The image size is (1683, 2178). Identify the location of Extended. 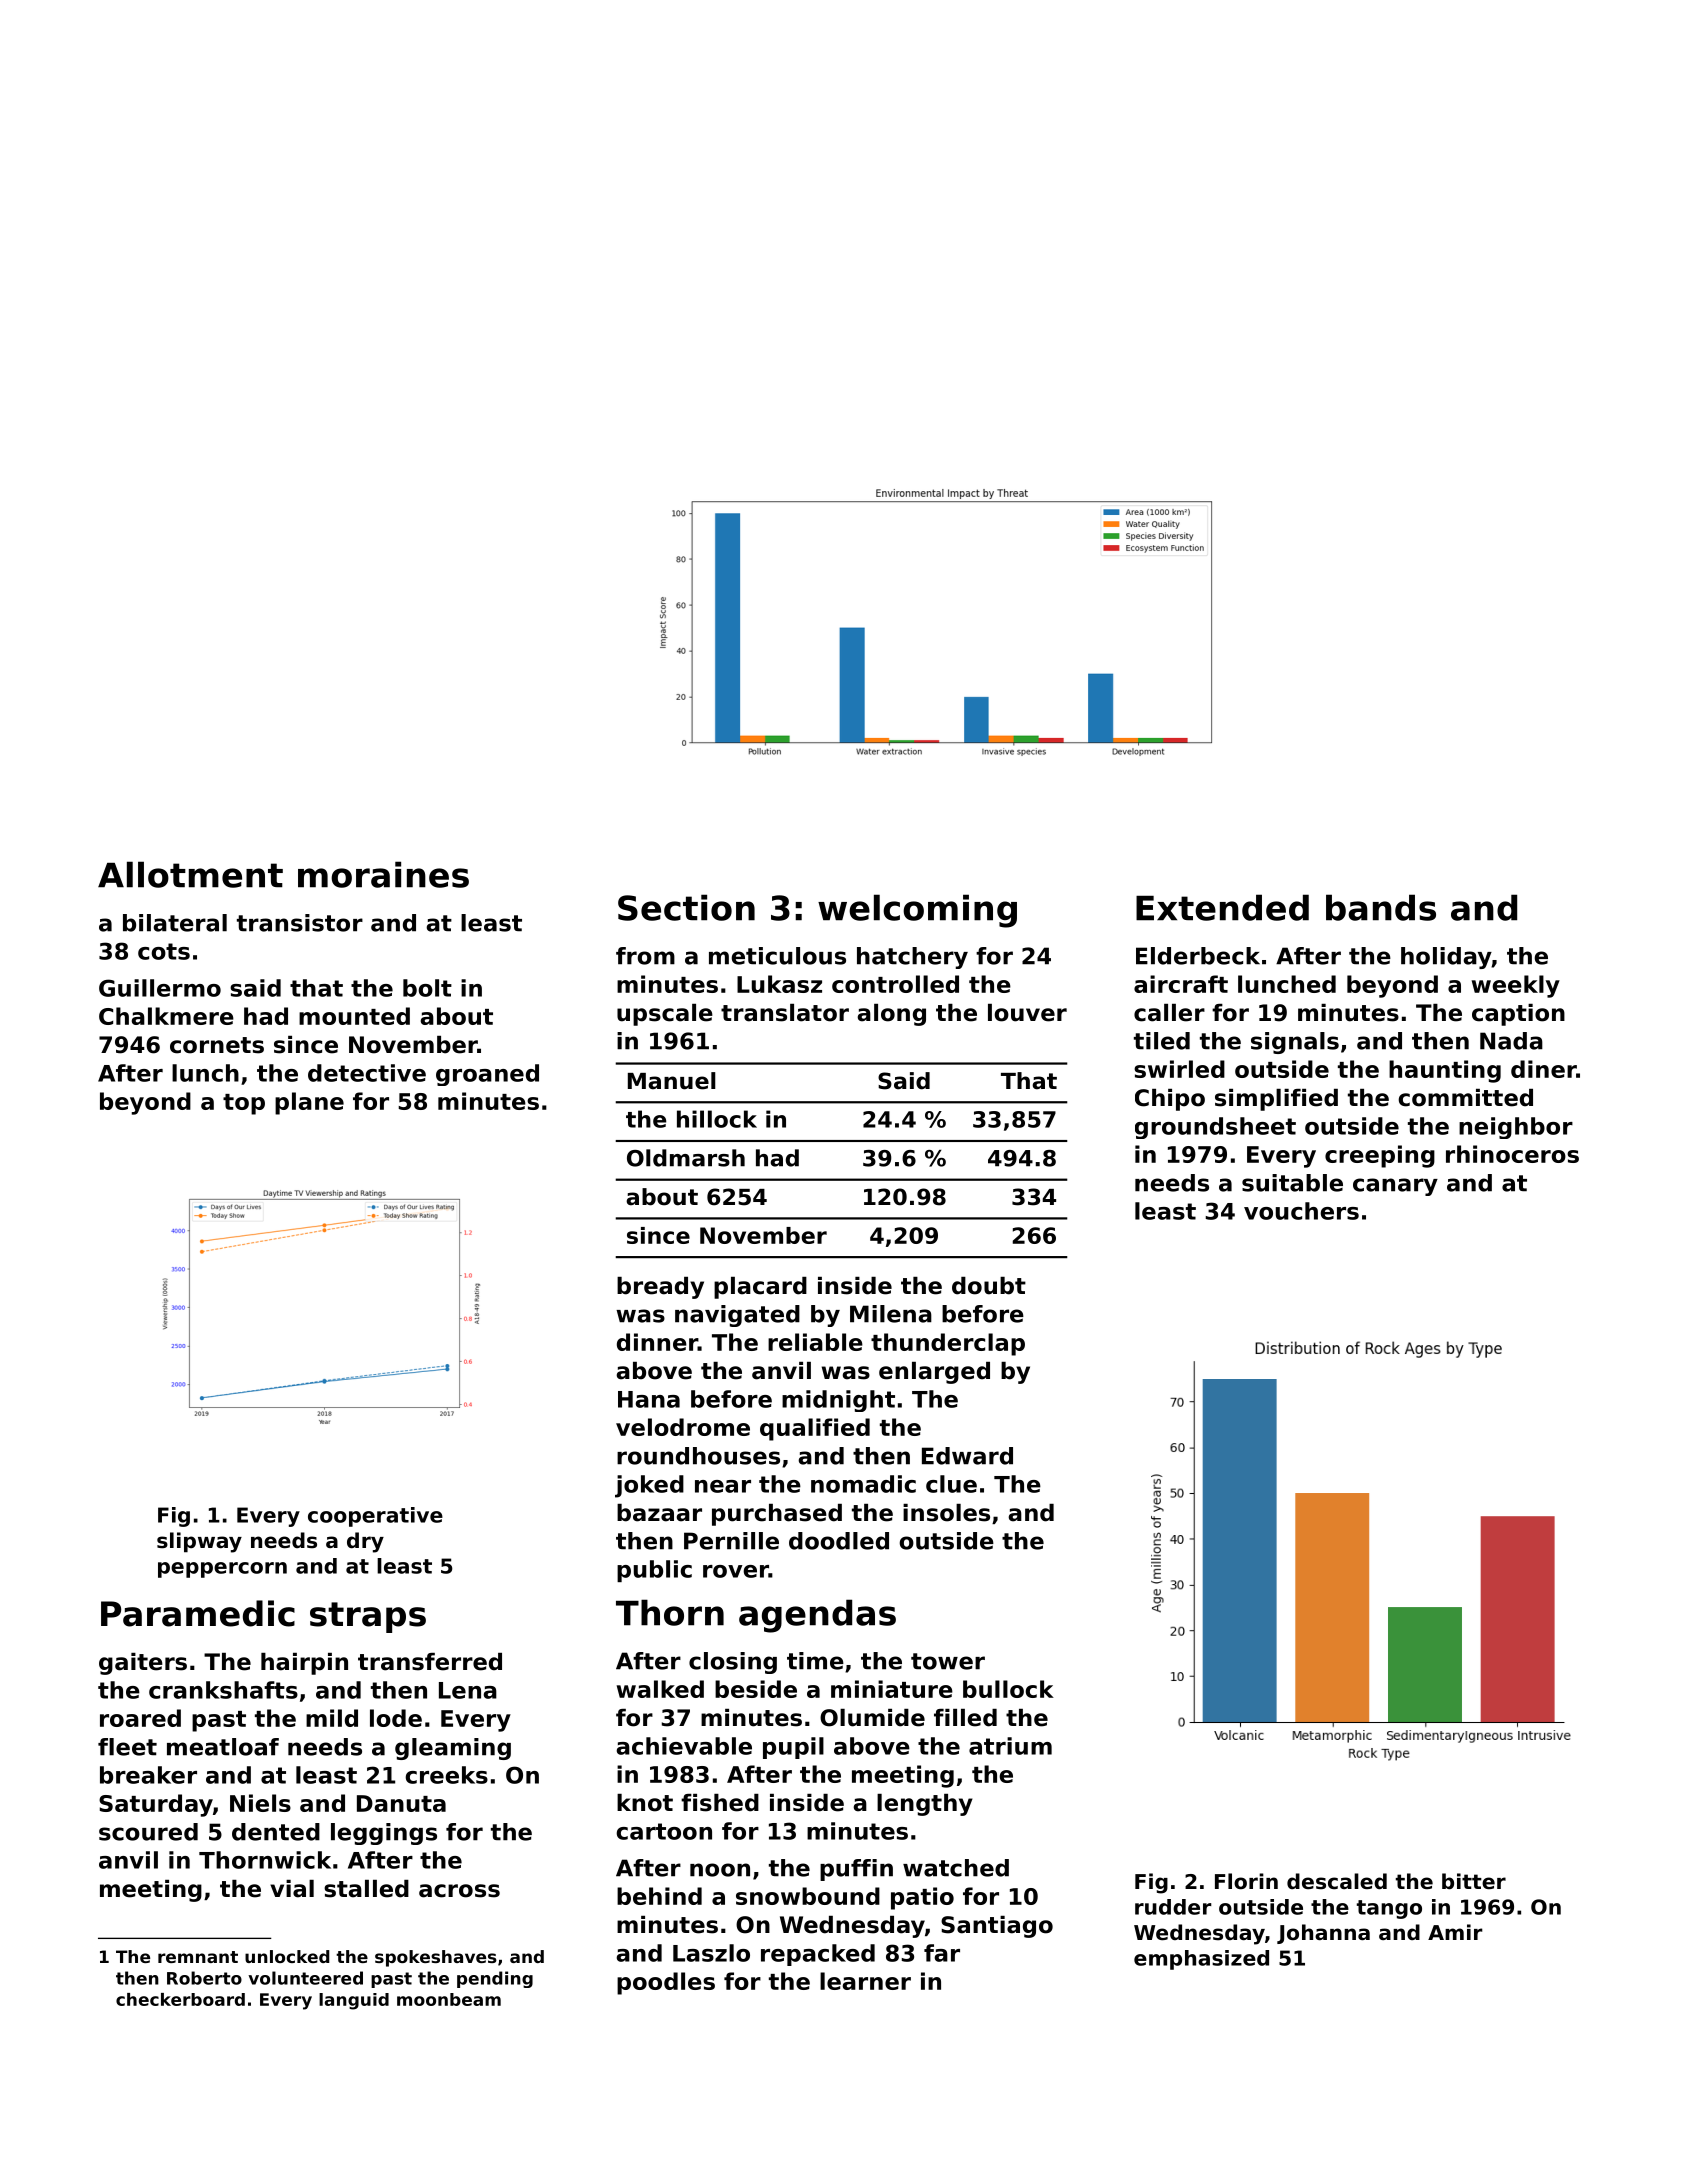
(1222, 907).
